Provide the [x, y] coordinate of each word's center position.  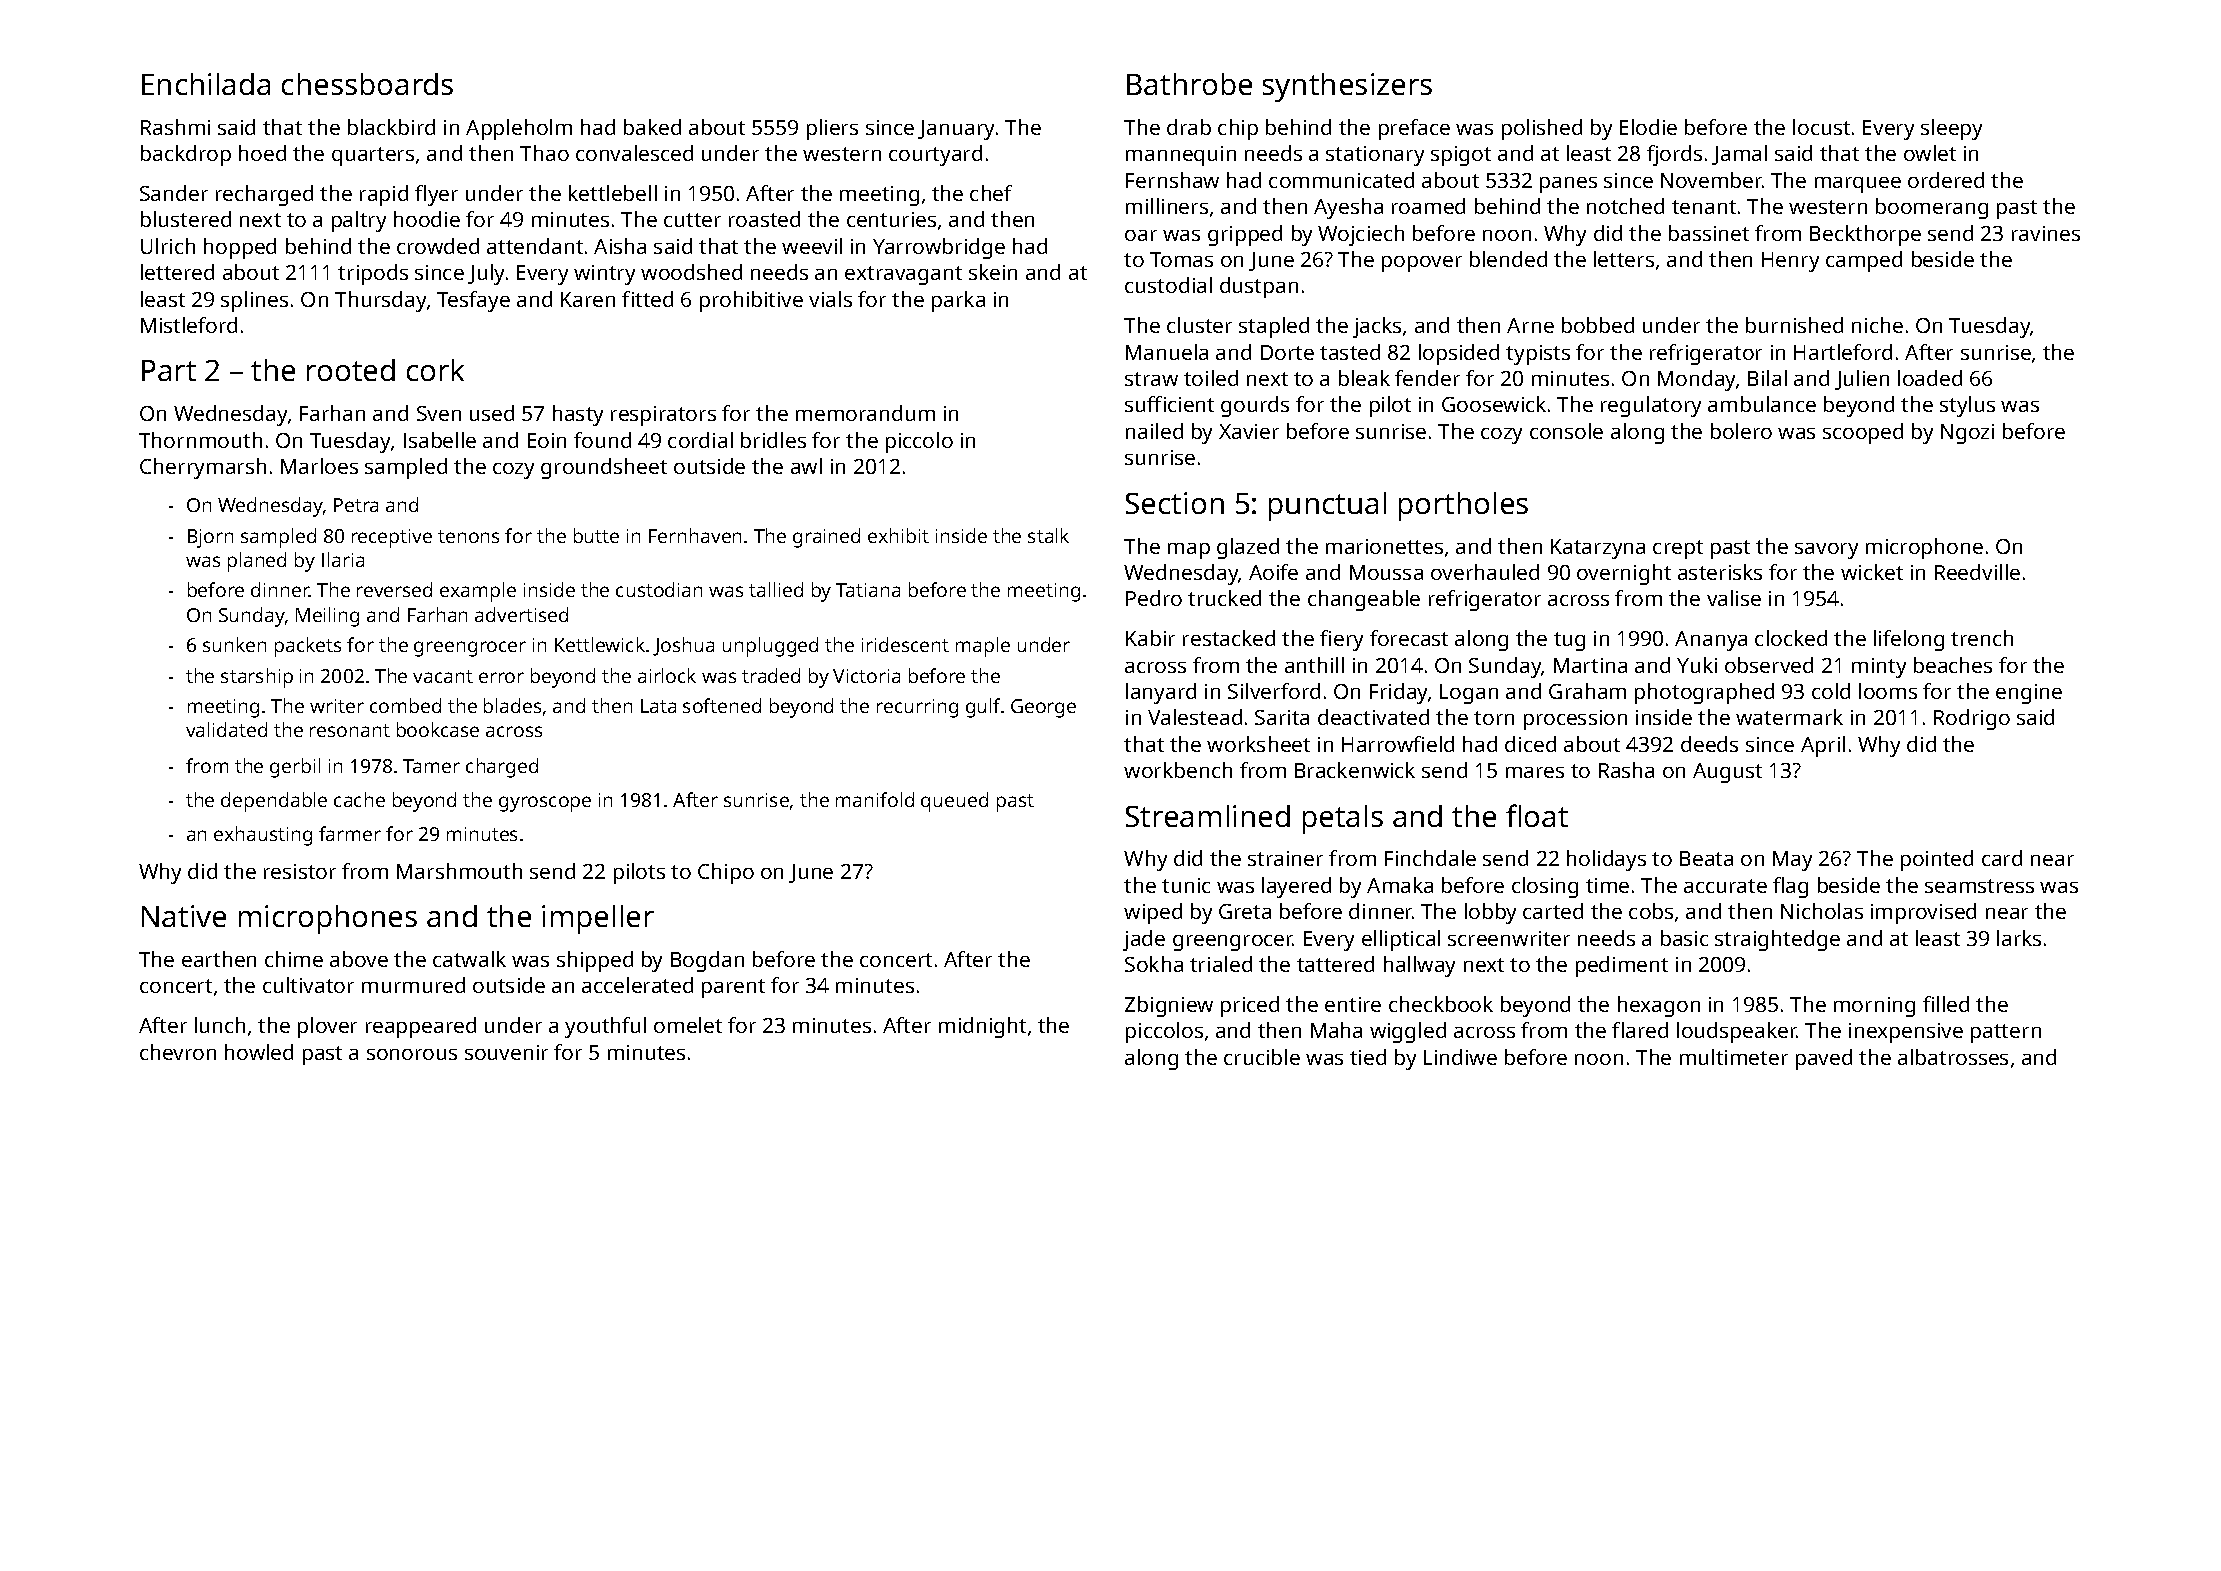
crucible [1262, 1057]
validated [226, 729]
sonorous [412, 1054]
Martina [1590, 665]
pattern [2006, 1033]
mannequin [1181, 156]
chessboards [367, 84]
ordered [1946, 180]
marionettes [1384, 546]
